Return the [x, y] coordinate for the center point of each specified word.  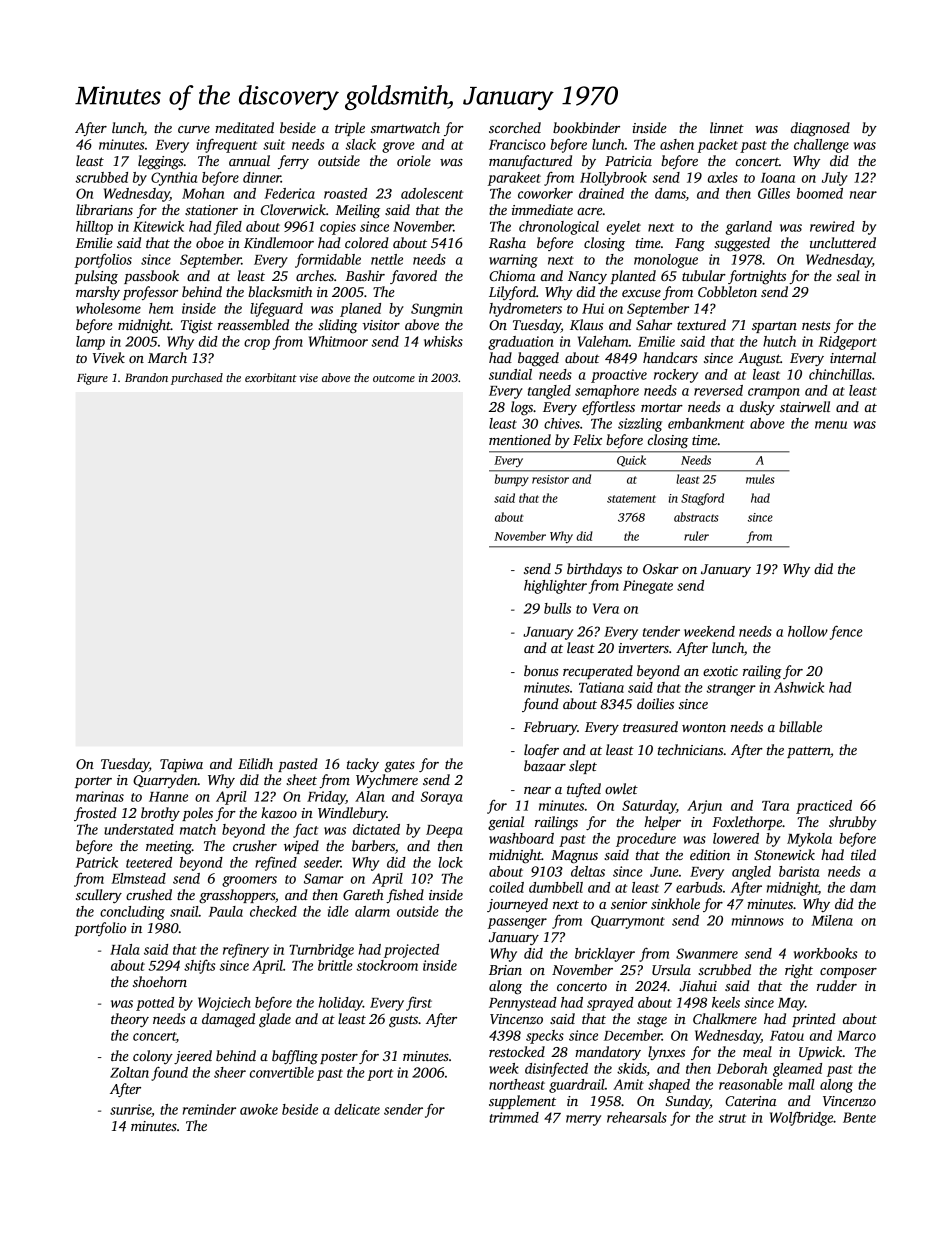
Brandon [146, 377]
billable [800, 726]
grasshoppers [237, 896]
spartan [774, 327]
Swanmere [707, 953]
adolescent [432, 193]
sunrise [130, 1109]
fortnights [757, 277]
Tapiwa [181, 765]
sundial [510, 374]
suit [274, 144]
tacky [363, 765]
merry [583, 1120]
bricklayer [605, 955]
